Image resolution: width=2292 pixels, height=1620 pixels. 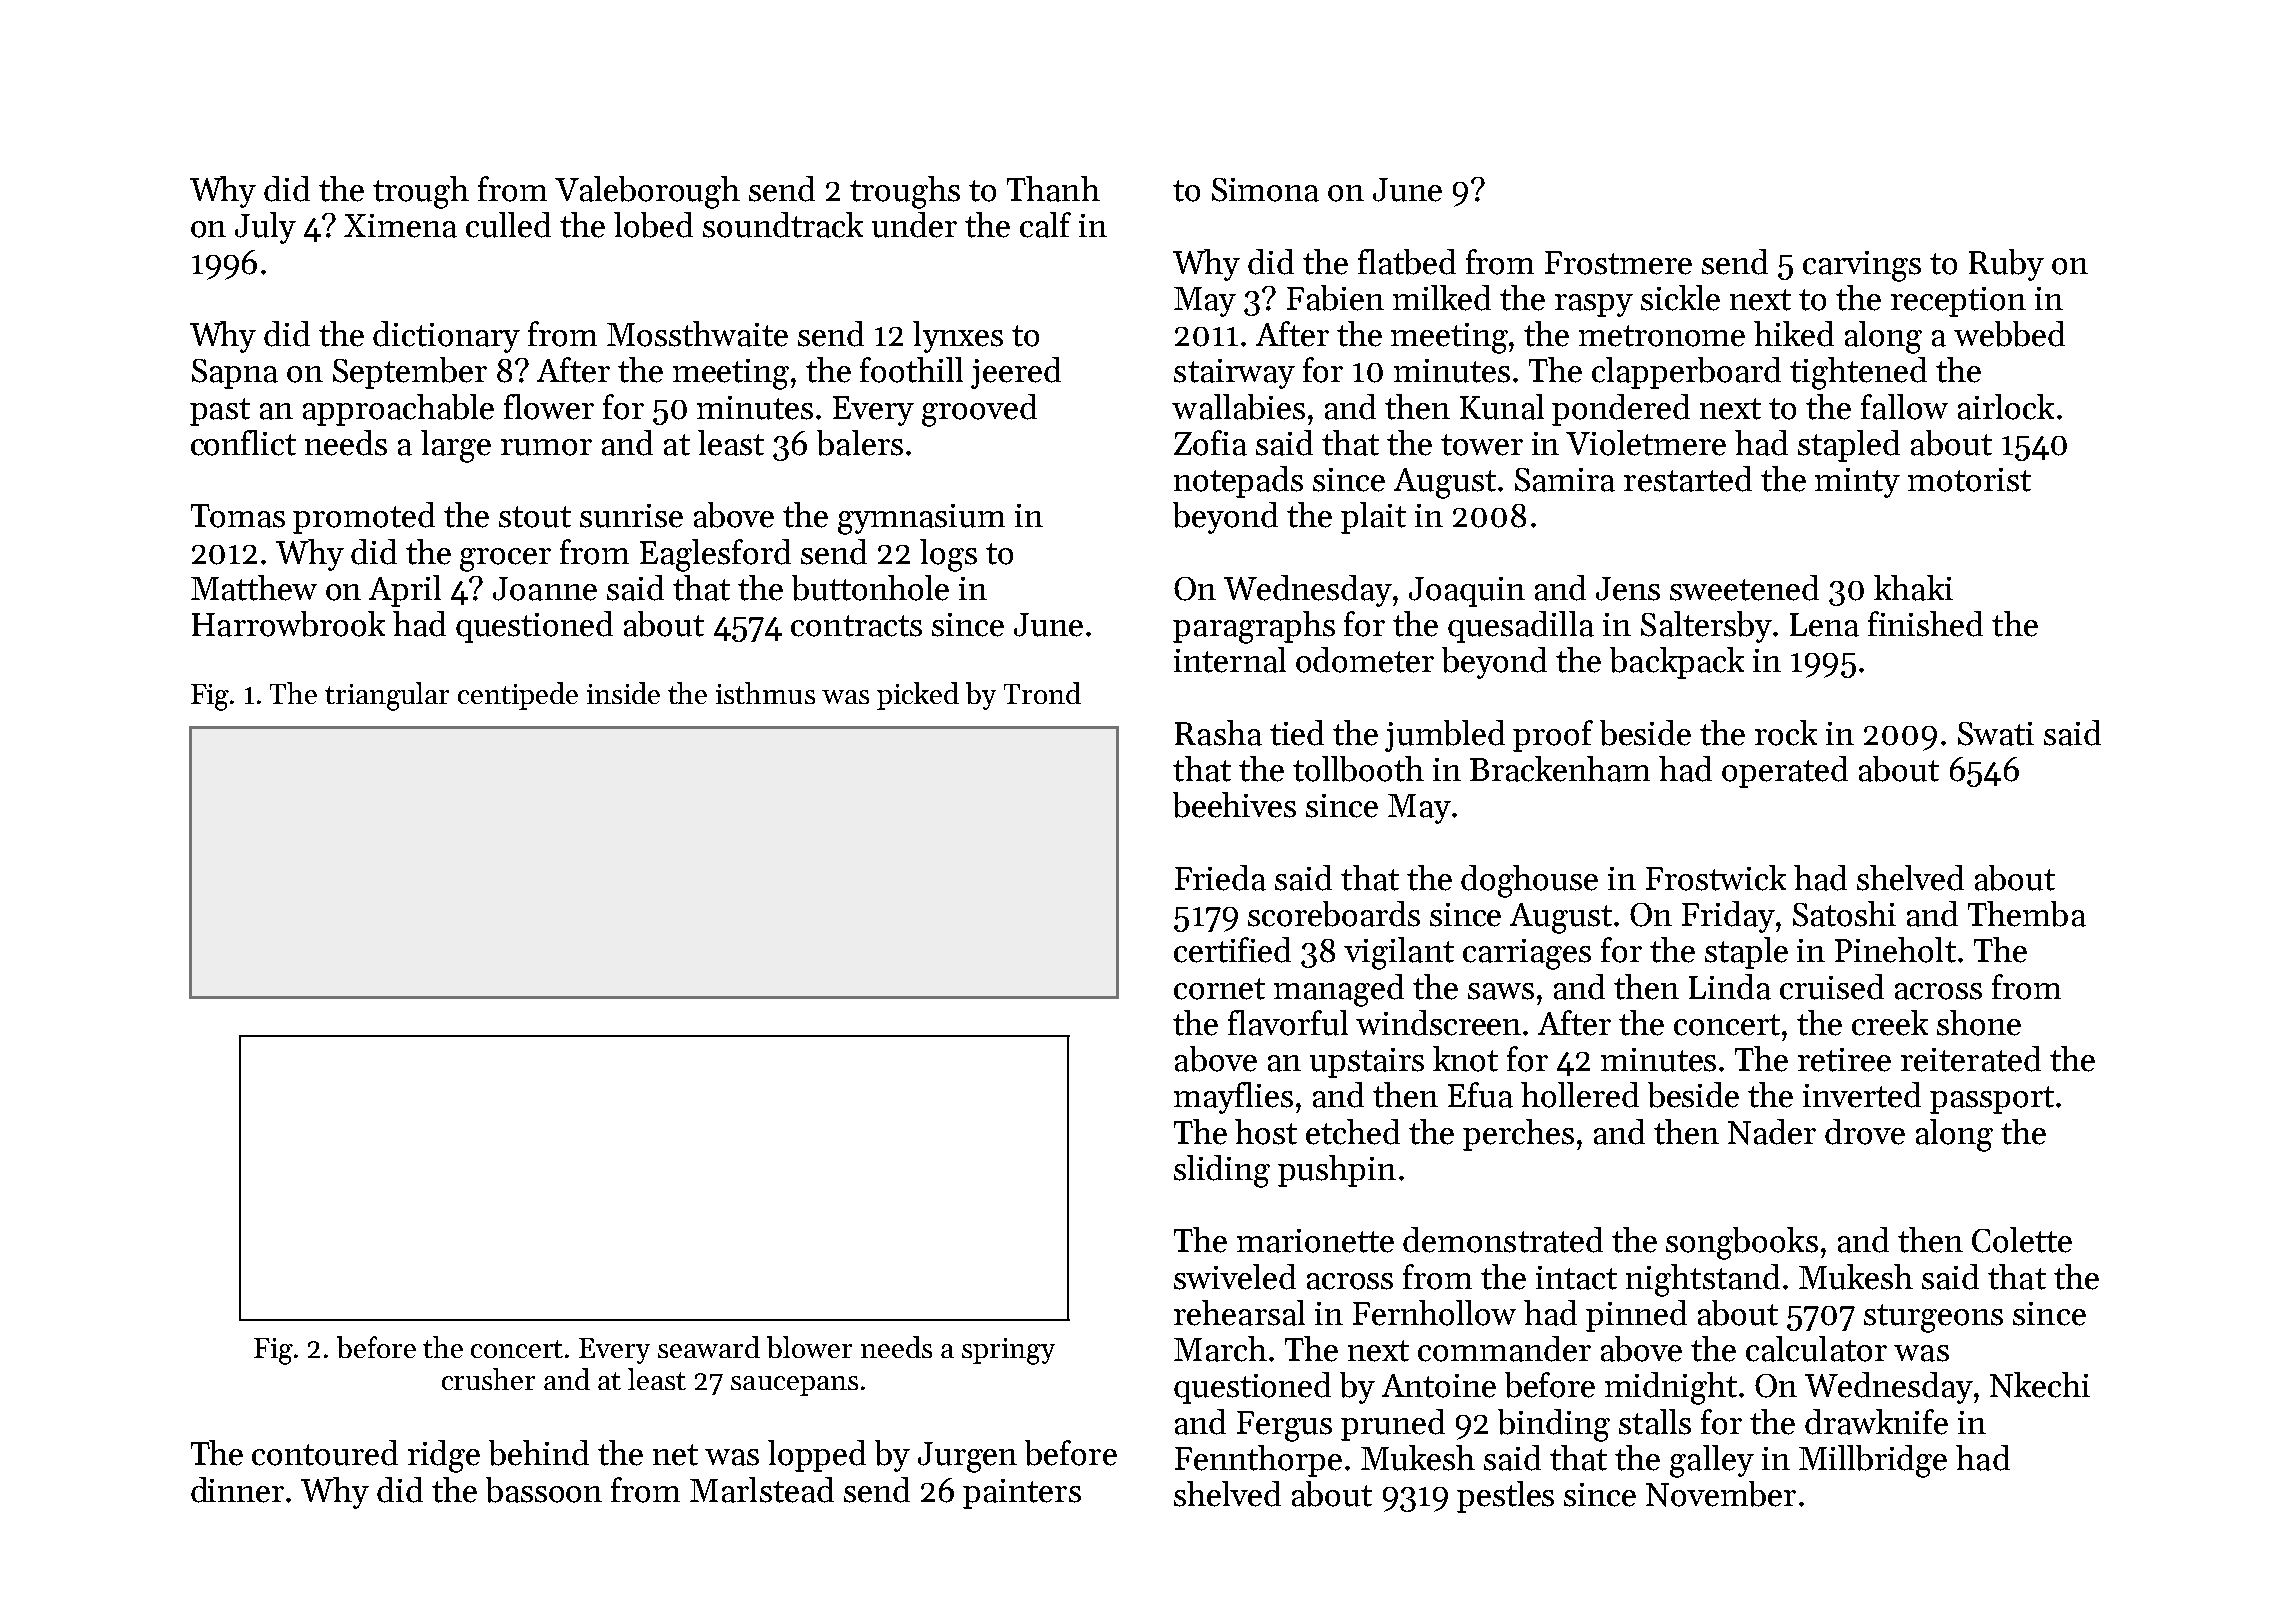 What do you see at coordinates (1265, 190) in the image?
I see `Simona` at bounding box center [1265, 190].
